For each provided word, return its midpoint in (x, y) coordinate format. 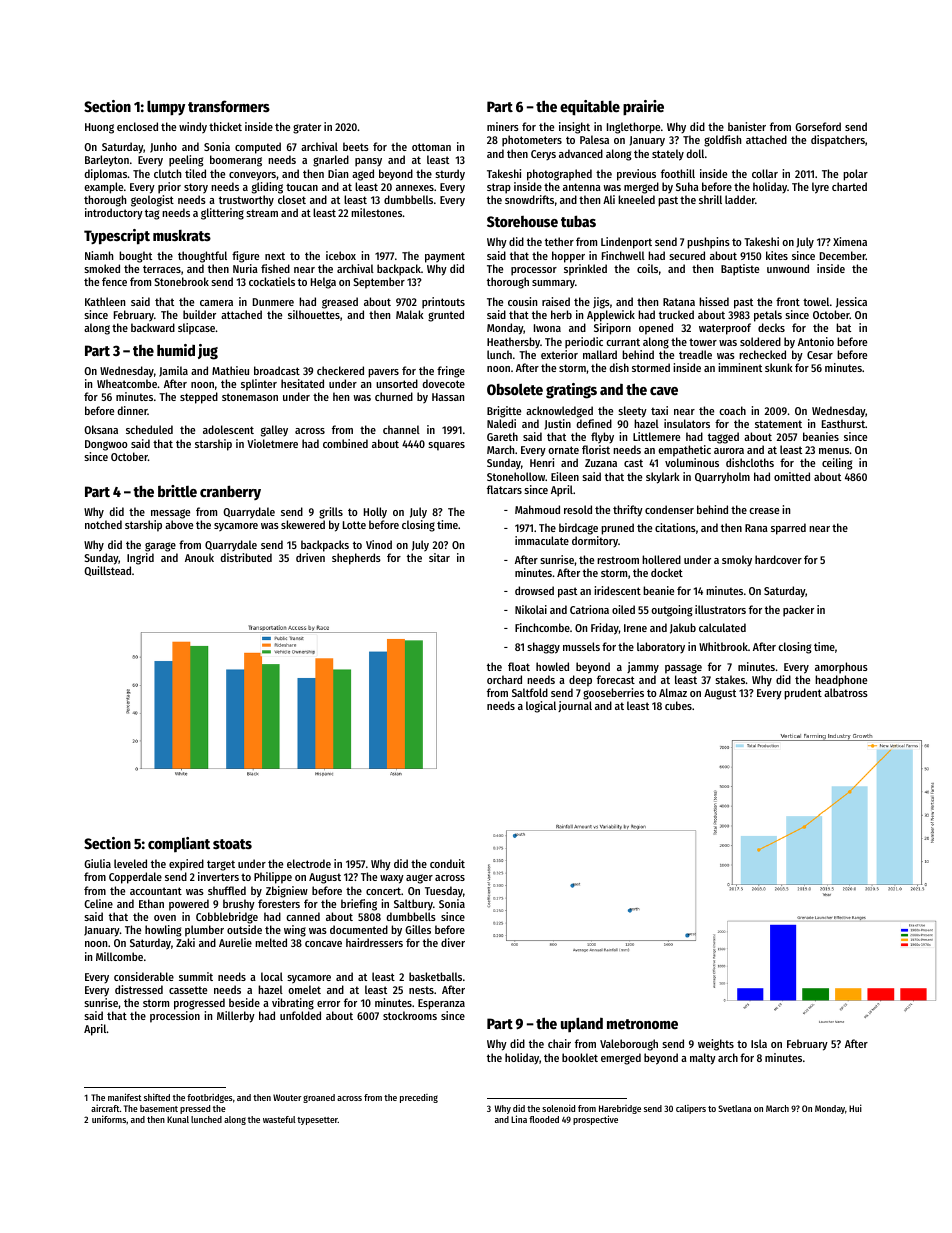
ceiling (837, 464)
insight (574, 128)
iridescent (617, 590)
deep (580, 681)
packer (798, 611)
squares (446, 446)
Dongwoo (106, 445)
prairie (643, 108)
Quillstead (107, 571)
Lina (519, 1119)
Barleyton (107, 161)
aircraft (105, 1108)
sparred (788, 529)
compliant (179, 845)
